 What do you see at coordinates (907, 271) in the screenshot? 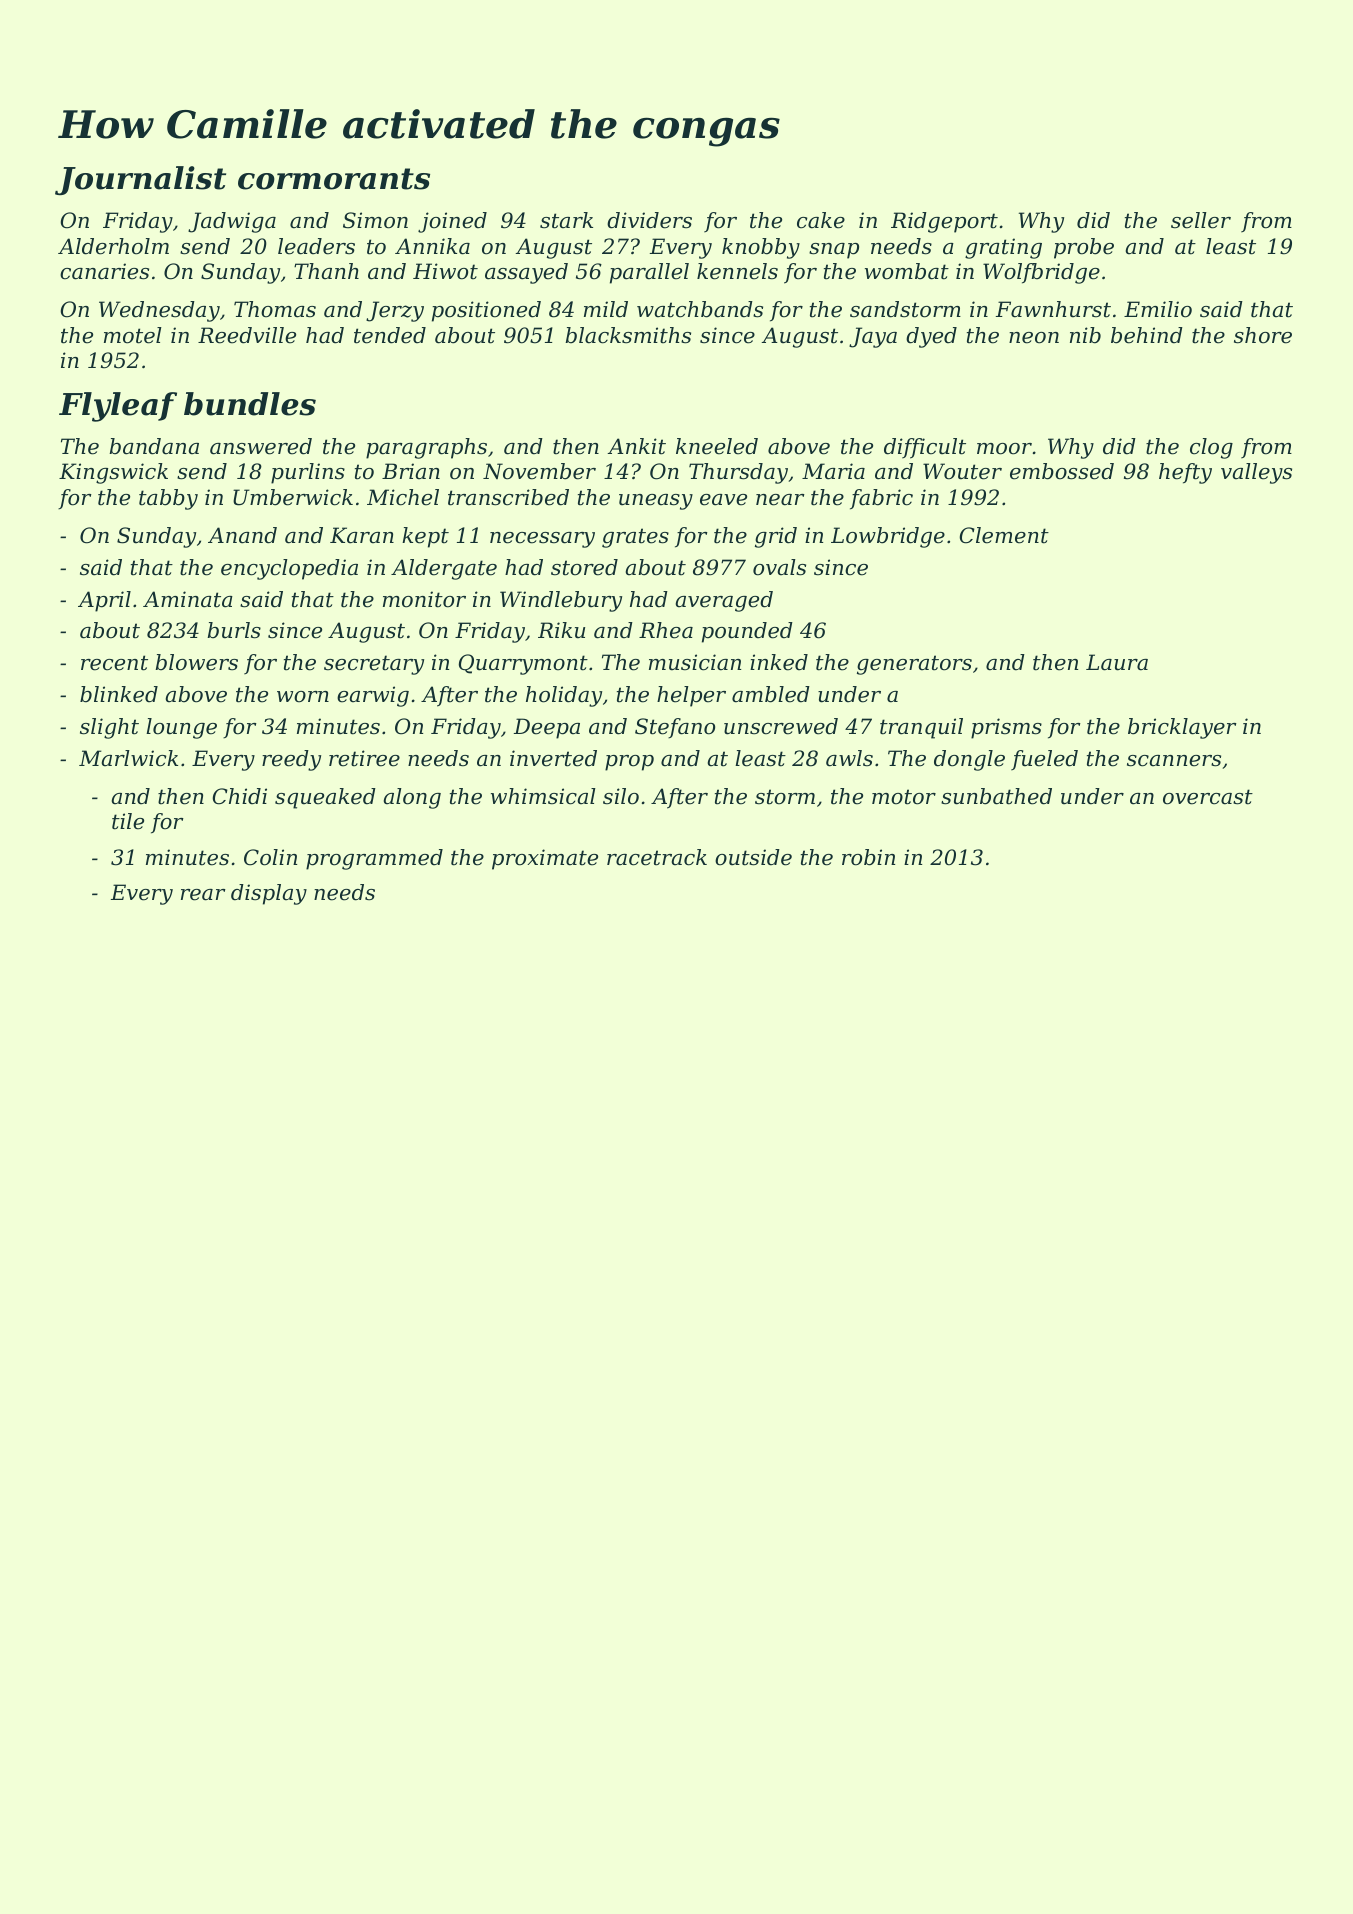
I see `wombat` at bounding box center [907, 271].
